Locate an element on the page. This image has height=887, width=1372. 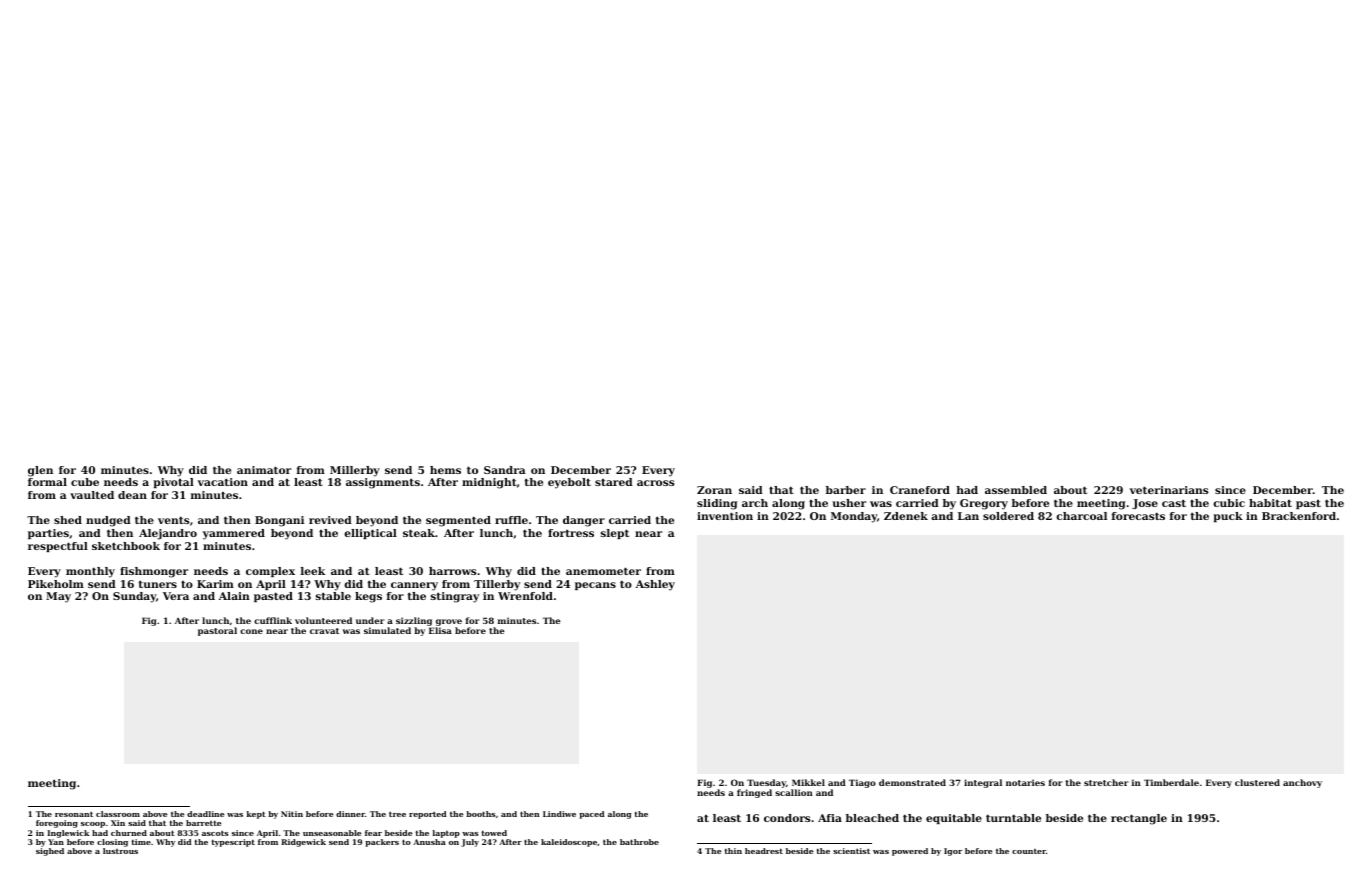
cone is located at coordinates (251, 631).
